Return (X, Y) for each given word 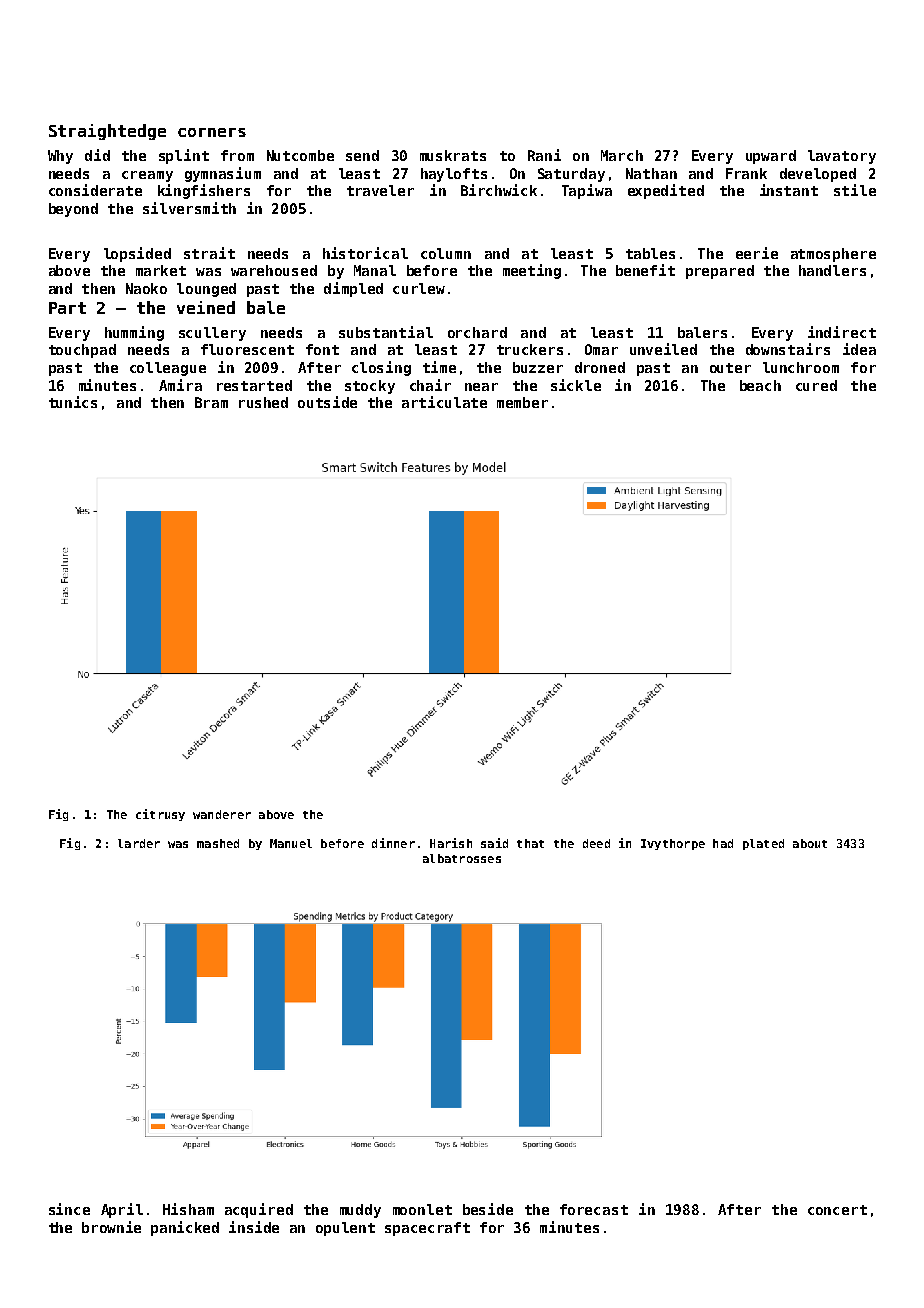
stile (855, 190)
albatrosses (462, 858)
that (530, 843)
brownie (111, 1227)
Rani (544, 155)
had (723, 843)
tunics (73, 402)
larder (139, 843)
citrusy (160, 815)
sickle (576, 385)
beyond (73, 210)
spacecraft (427, 1229)
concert (837, 1210)
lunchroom (801, 367)
